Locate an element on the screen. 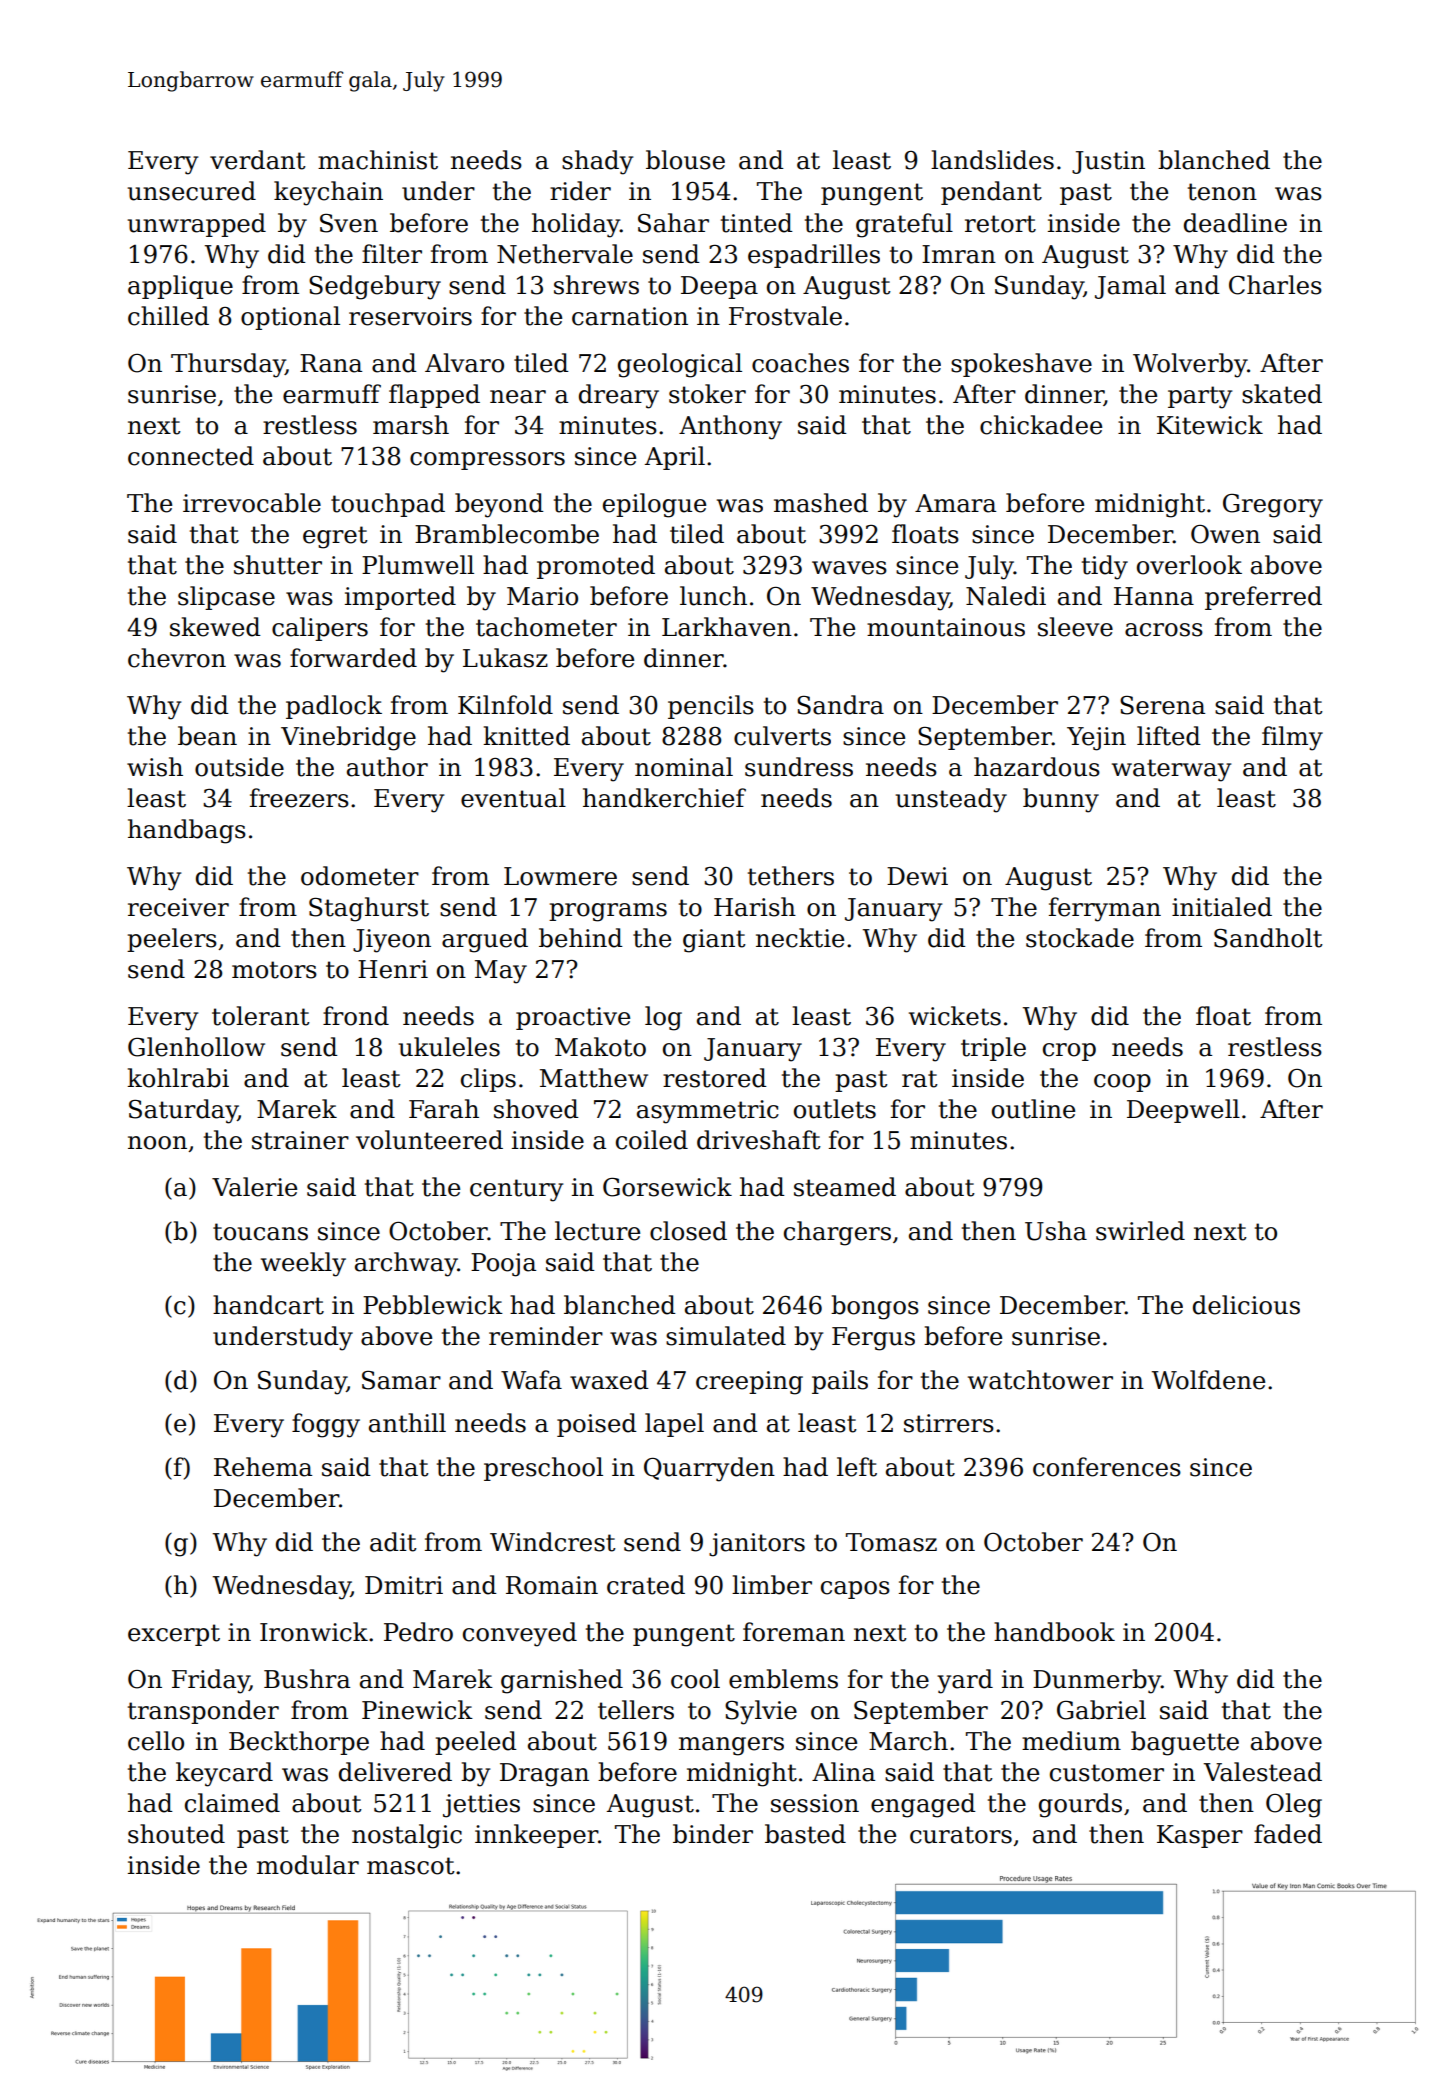 Image resolution: width=1450 pixels, height=2100 pixels. shady is located at coordinates (597, 162).
